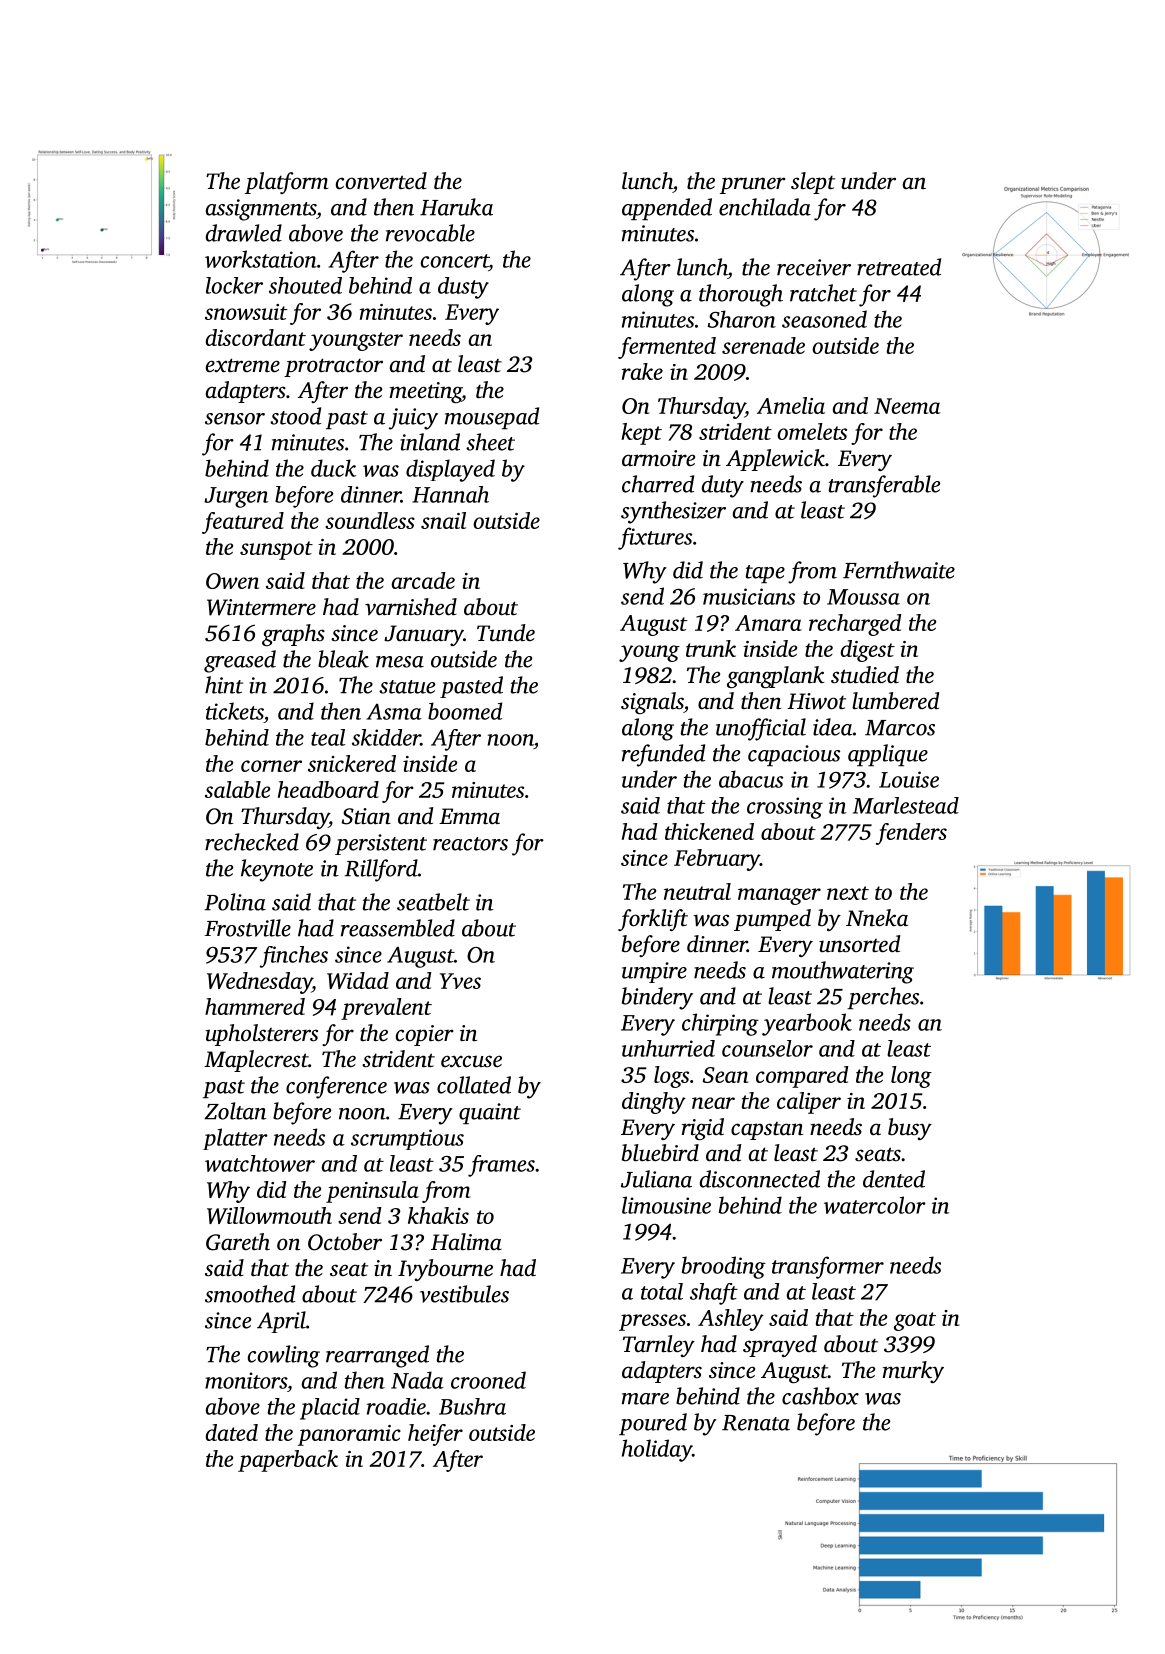  I want to click on roadie, so click(396, 1406).
